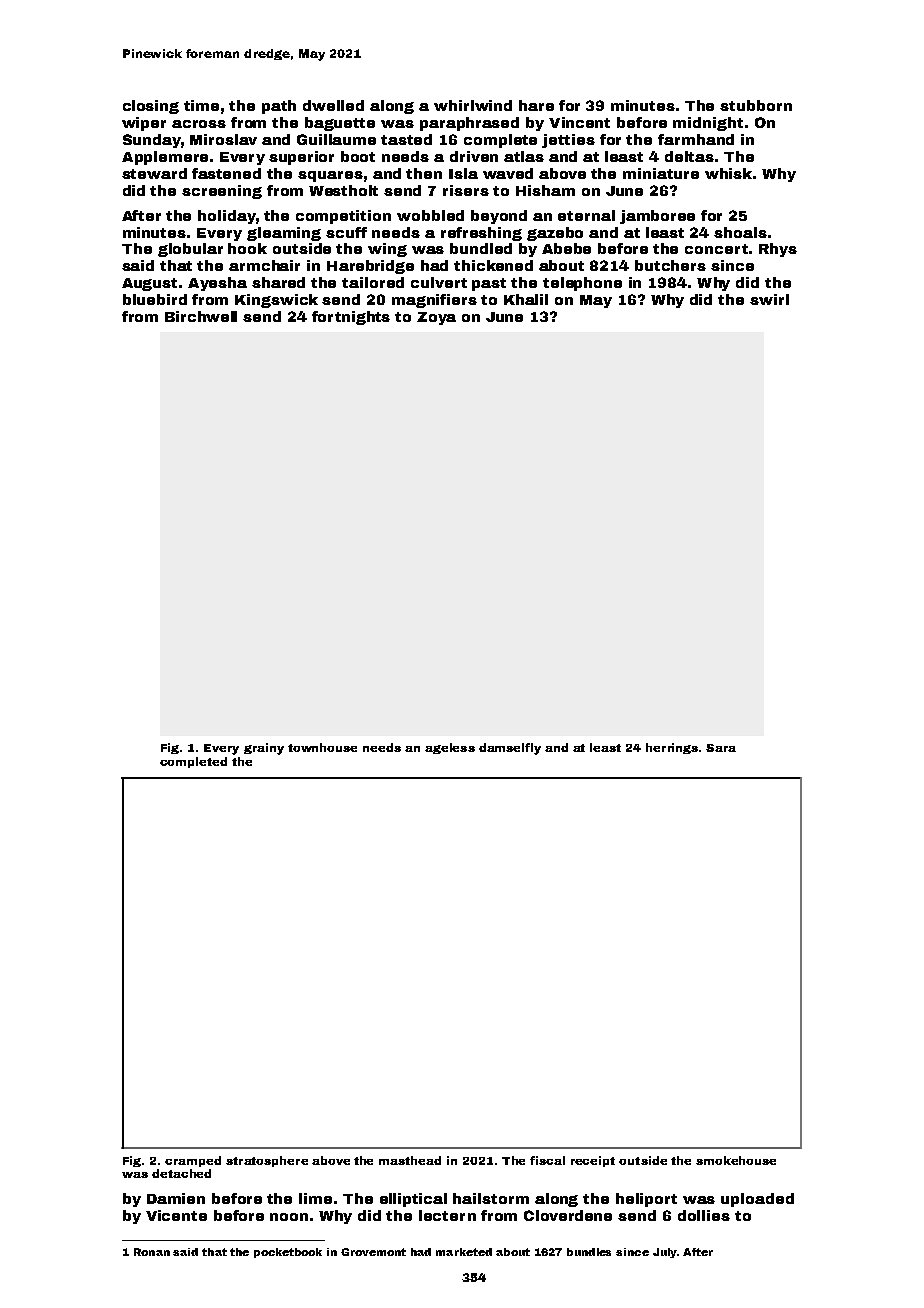 This screenshot has width=924, height=1308. Describe the element at coordinates (193, 1161) in the screenshot. I see `cramped` at that location.
